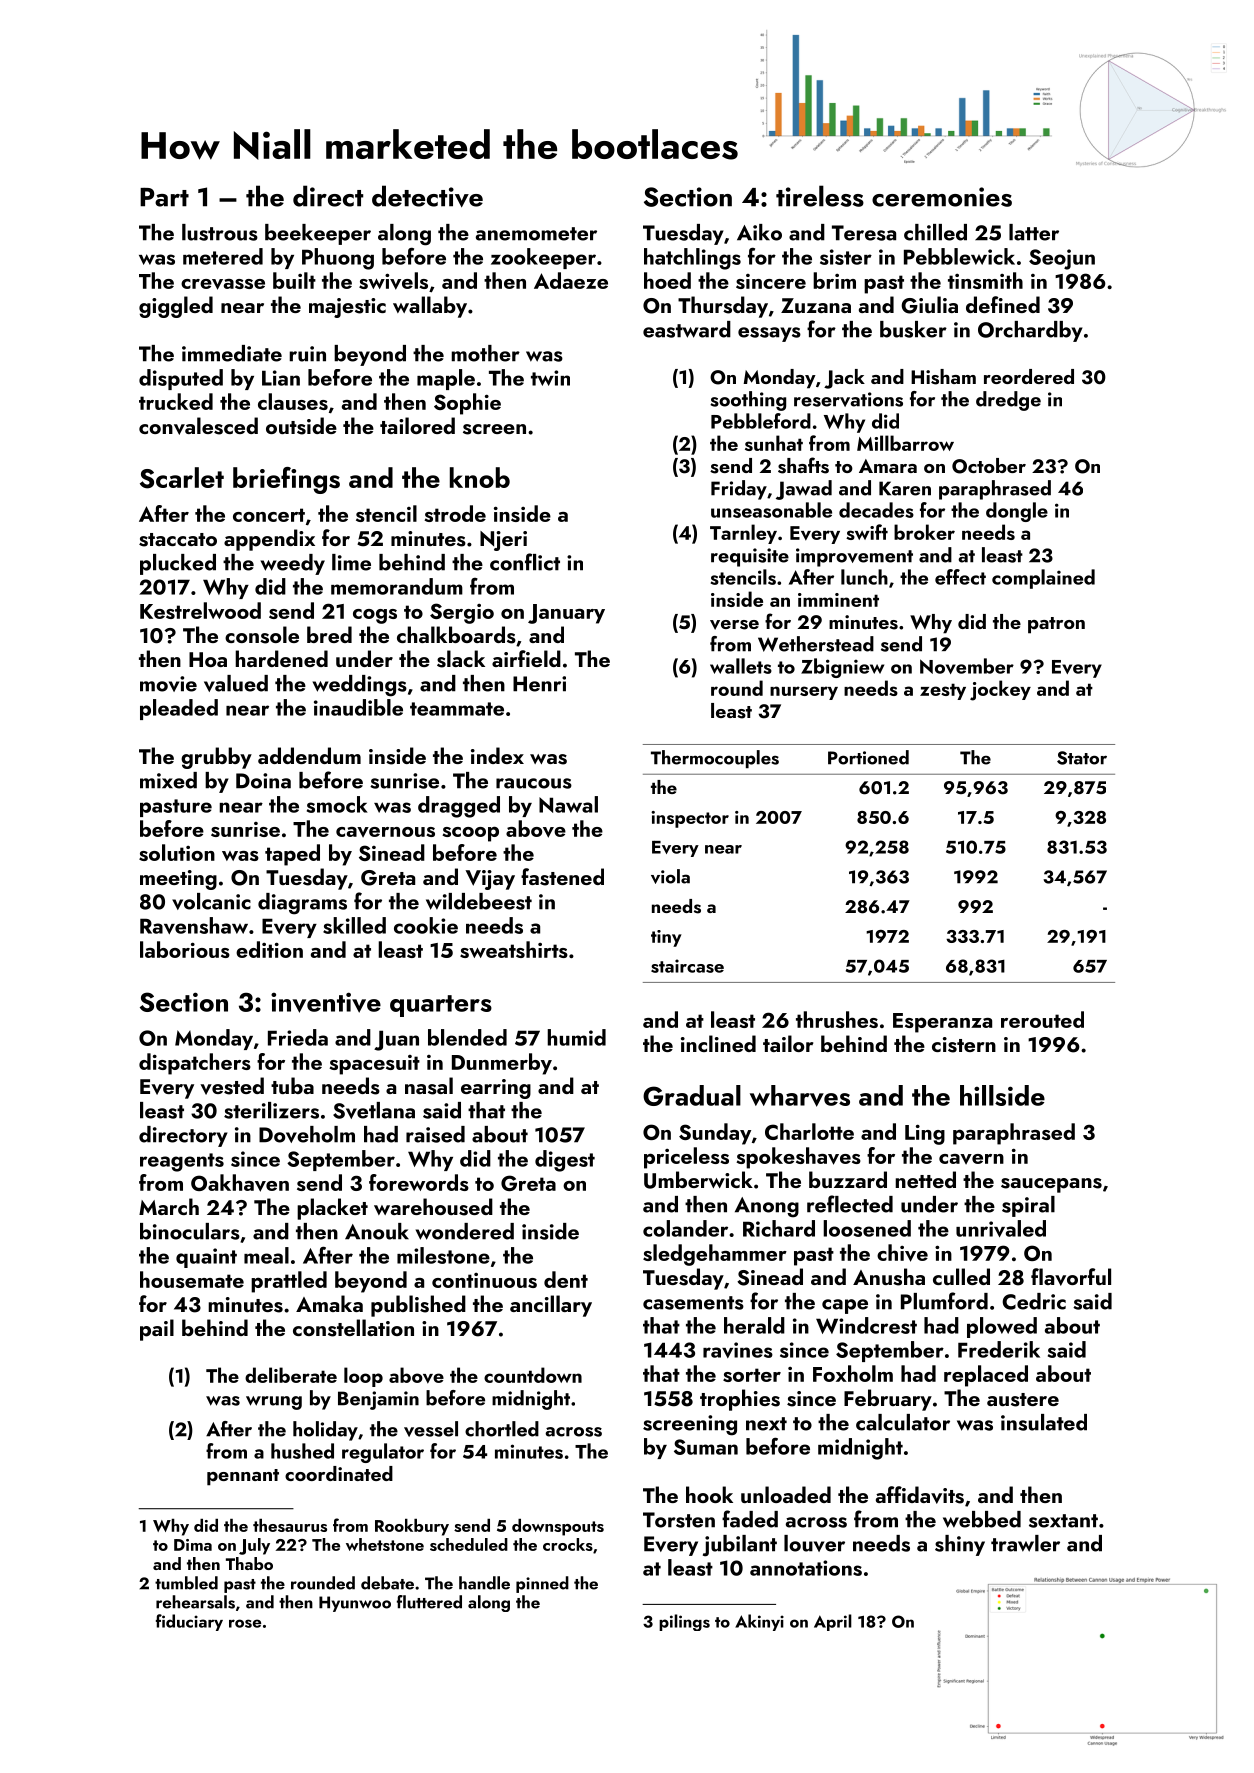  What do you see at coordinates (192, 1279) in the document?
I see `housemate` at bounding box center [192, 1279].
